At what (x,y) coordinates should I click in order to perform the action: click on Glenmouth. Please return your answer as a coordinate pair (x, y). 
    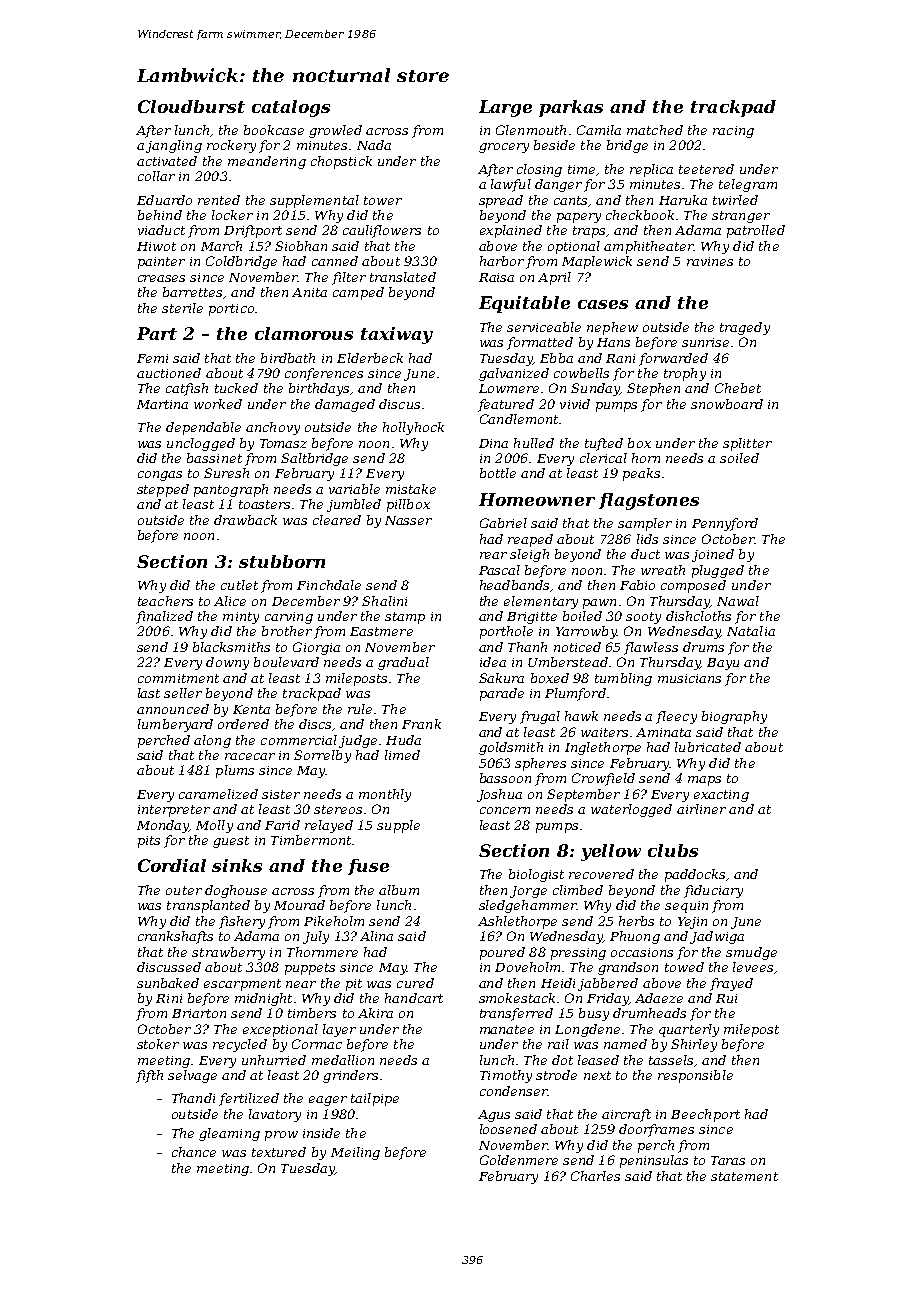
    Looking at the image, I should click on (531, 130).
